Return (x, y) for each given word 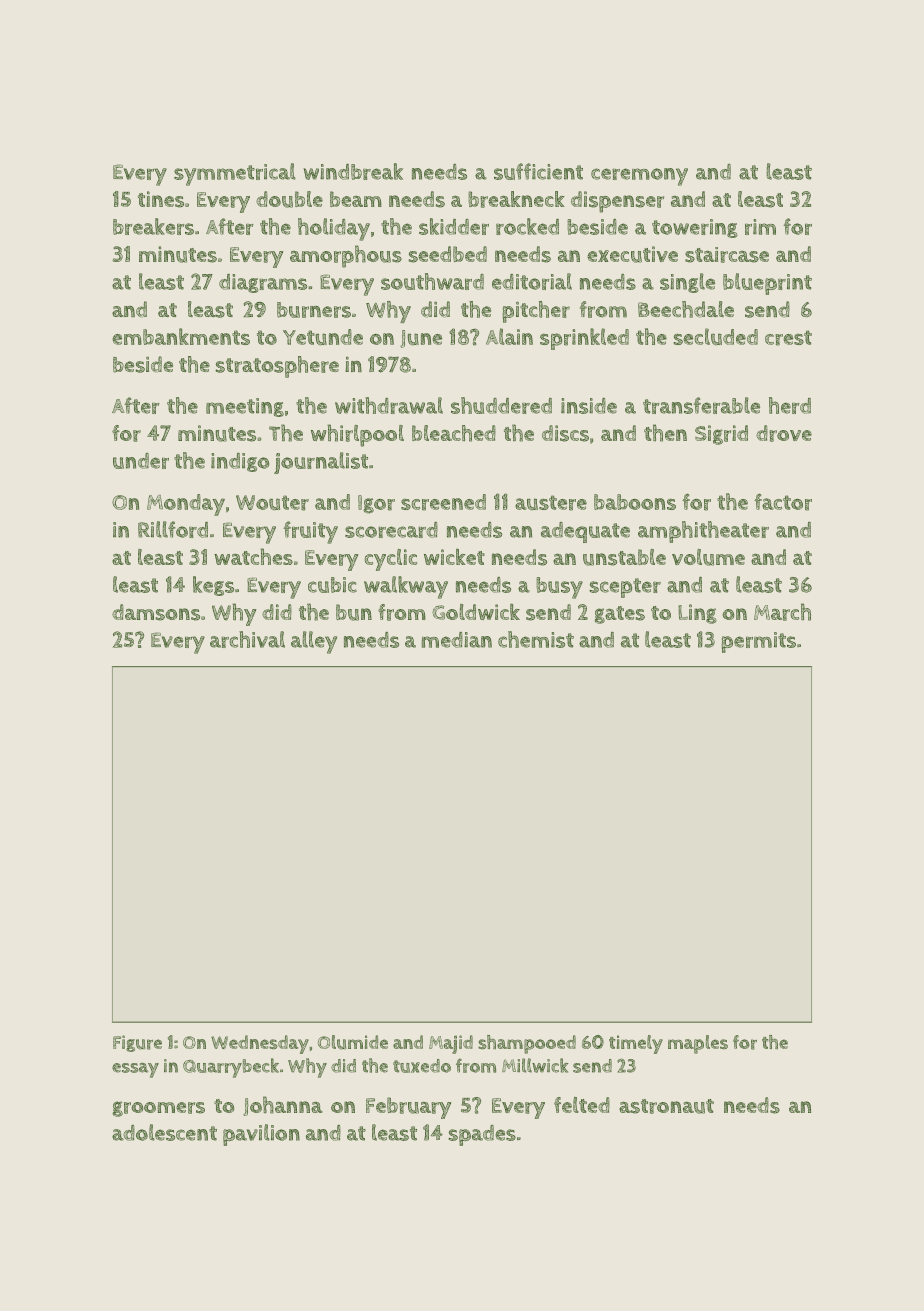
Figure (137, 1043)
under (141, 461)
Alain (509, 336)
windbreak (353, 171)
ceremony (639, 177)
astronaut (666, 1106)
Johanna (283, 1106)
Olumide (353, 1042)
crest (788, 338)
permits (758, 642)
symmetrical (235, 174)
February (408, 1108)
